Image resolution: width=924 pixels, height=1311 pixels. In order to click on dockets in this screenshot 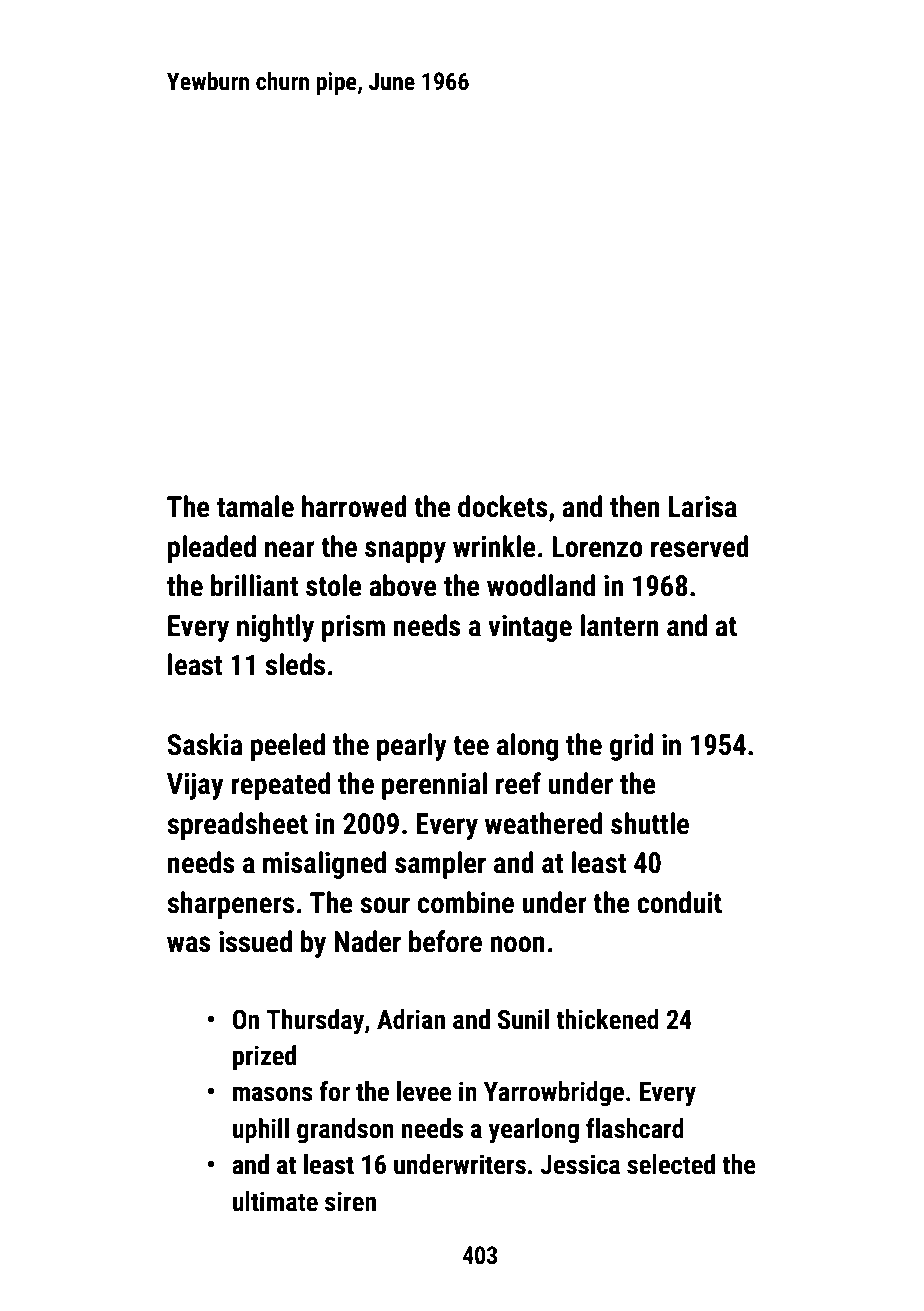, I will do `click(503, 506)`.
